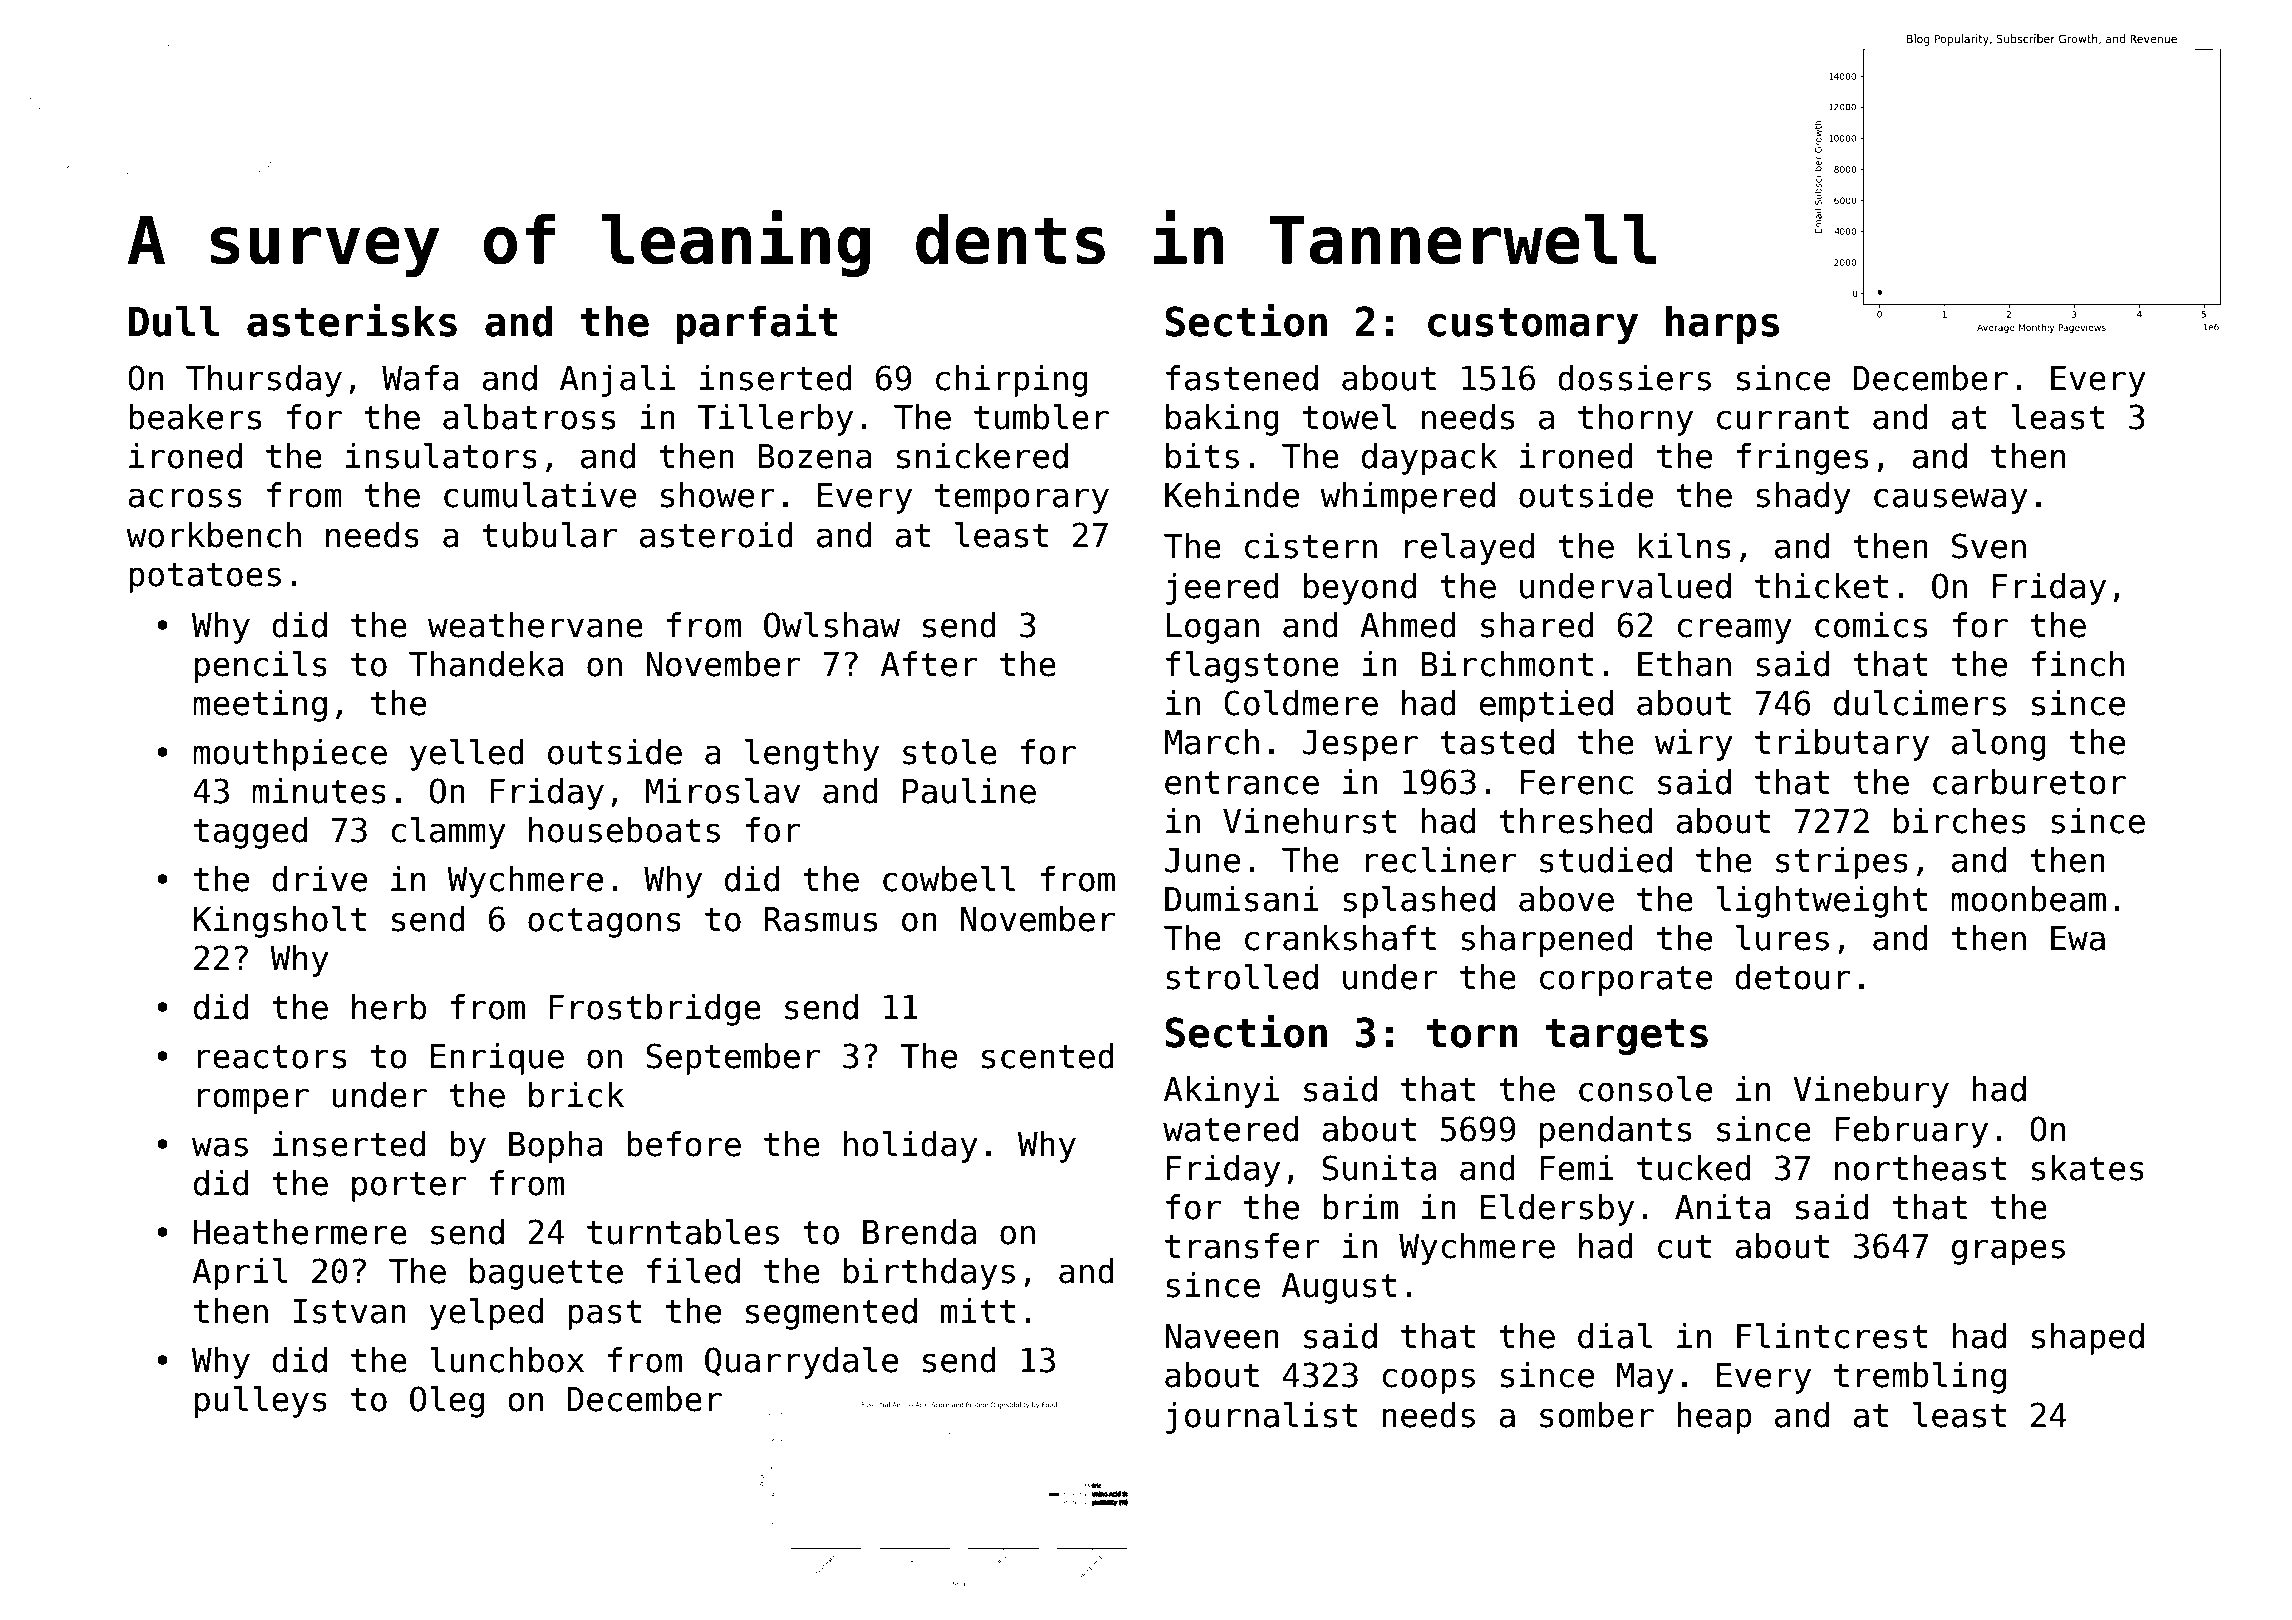 The image size is (2292, 1620). Describe the element at coordinates (1685, 546) in the screenshot. I see `kilns` at that location.
